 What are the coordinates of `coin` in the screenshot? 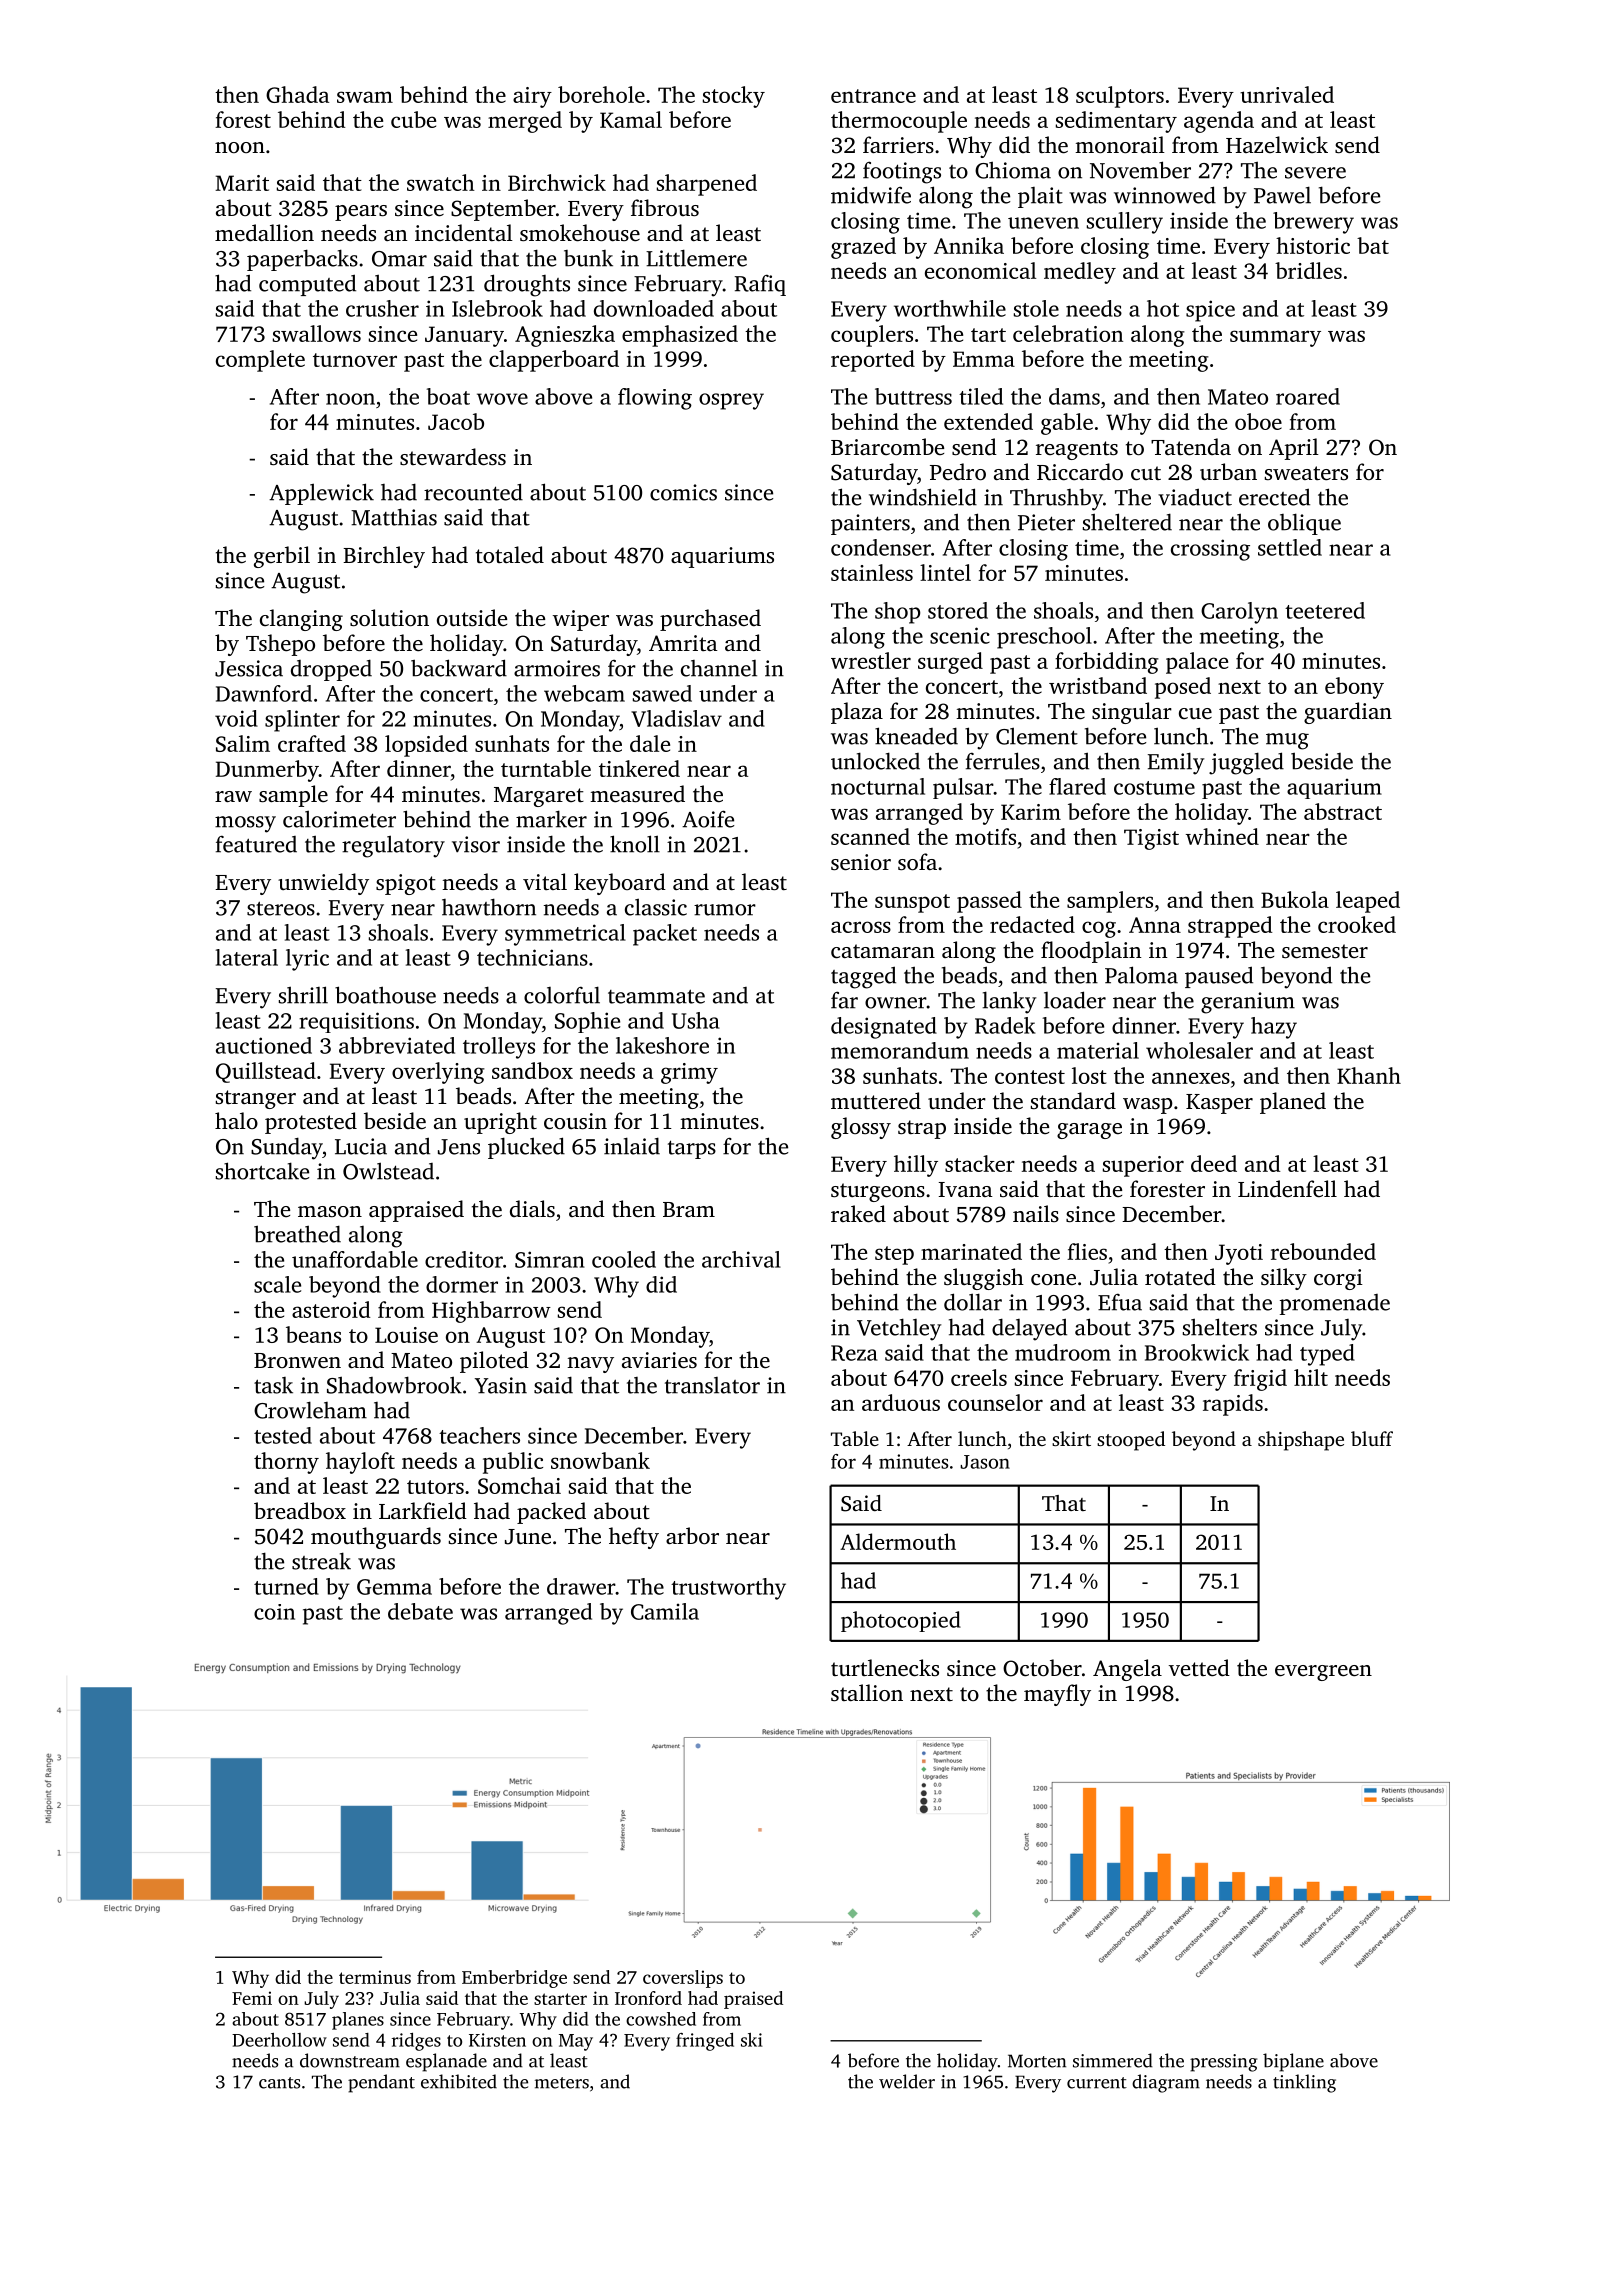 It's located at (274, 1612).
